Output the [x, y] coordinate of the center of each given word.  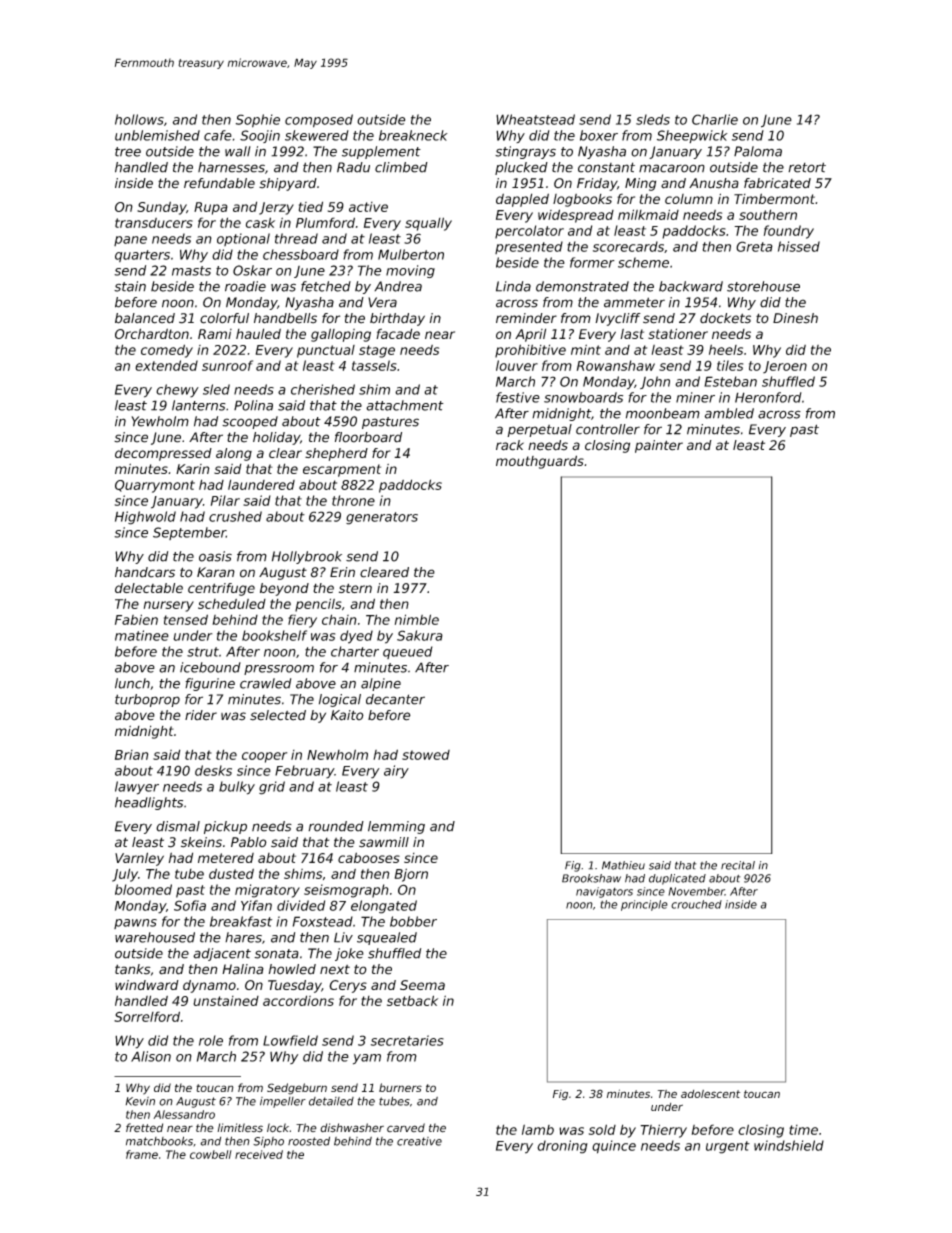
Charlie [715, 119]
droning [562, 1147]
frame [142, 1154]
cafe [218, 135]
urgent [728, 1147]
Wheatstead [535, 119]
